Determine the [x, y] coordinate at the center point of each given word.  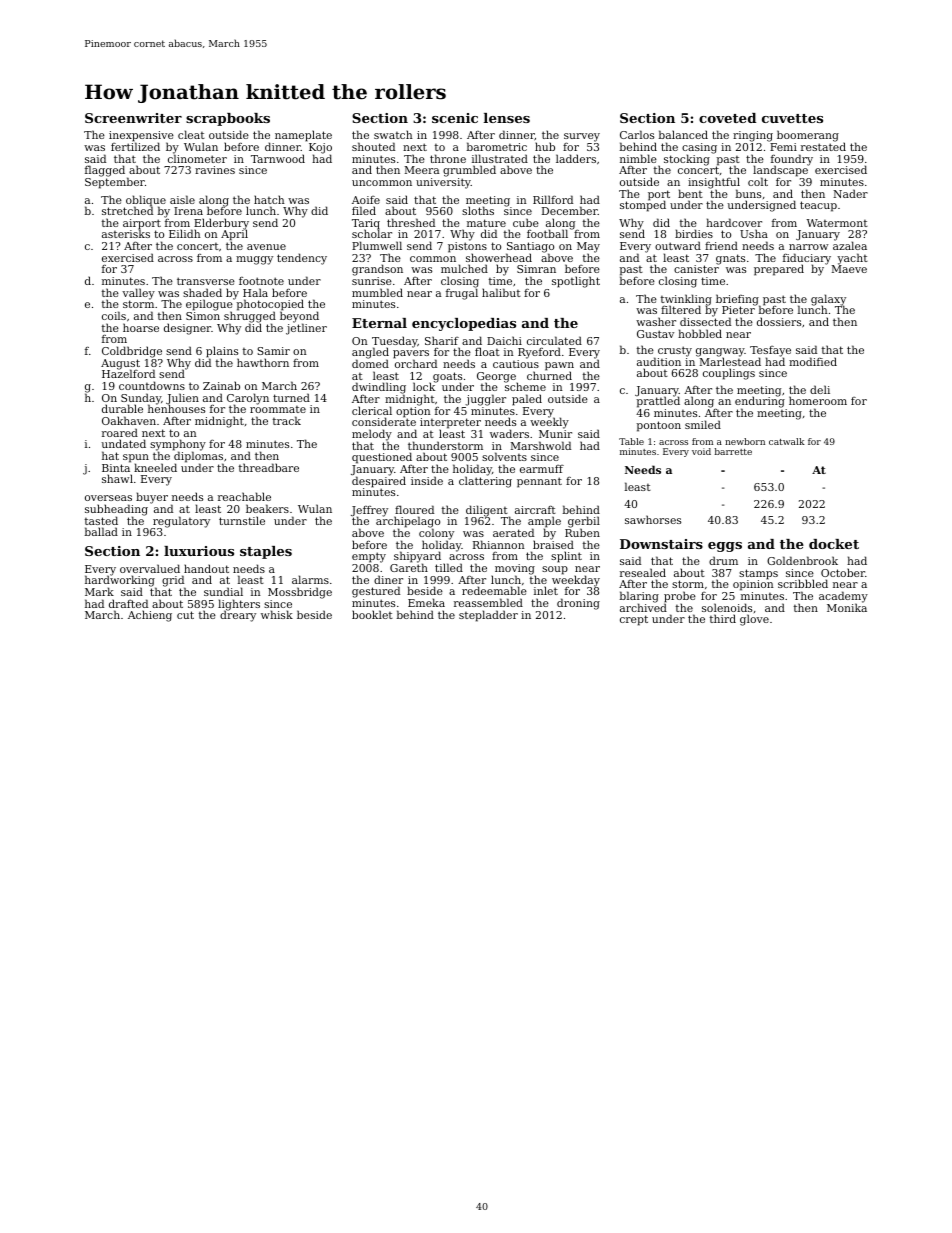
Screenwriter [133, 118]
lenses [507, 118]
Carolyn [248, 399]
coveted [727, 118]
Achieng [150, 616]
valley [138, 294]
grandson [377, 270]
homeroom [818, 400]
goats [447, 377]
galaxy [828, 300]
